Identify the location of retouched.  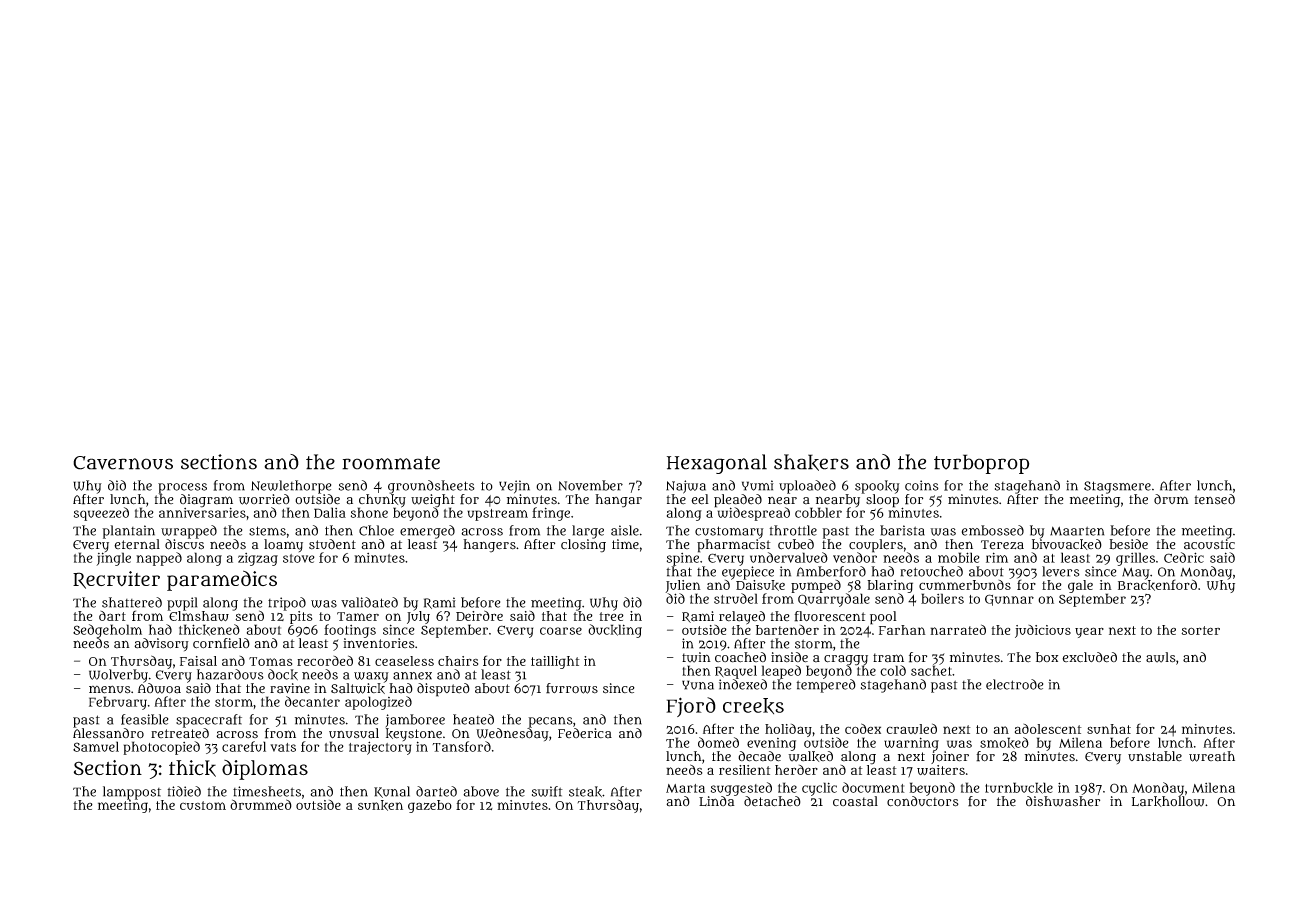
(931, 571).
